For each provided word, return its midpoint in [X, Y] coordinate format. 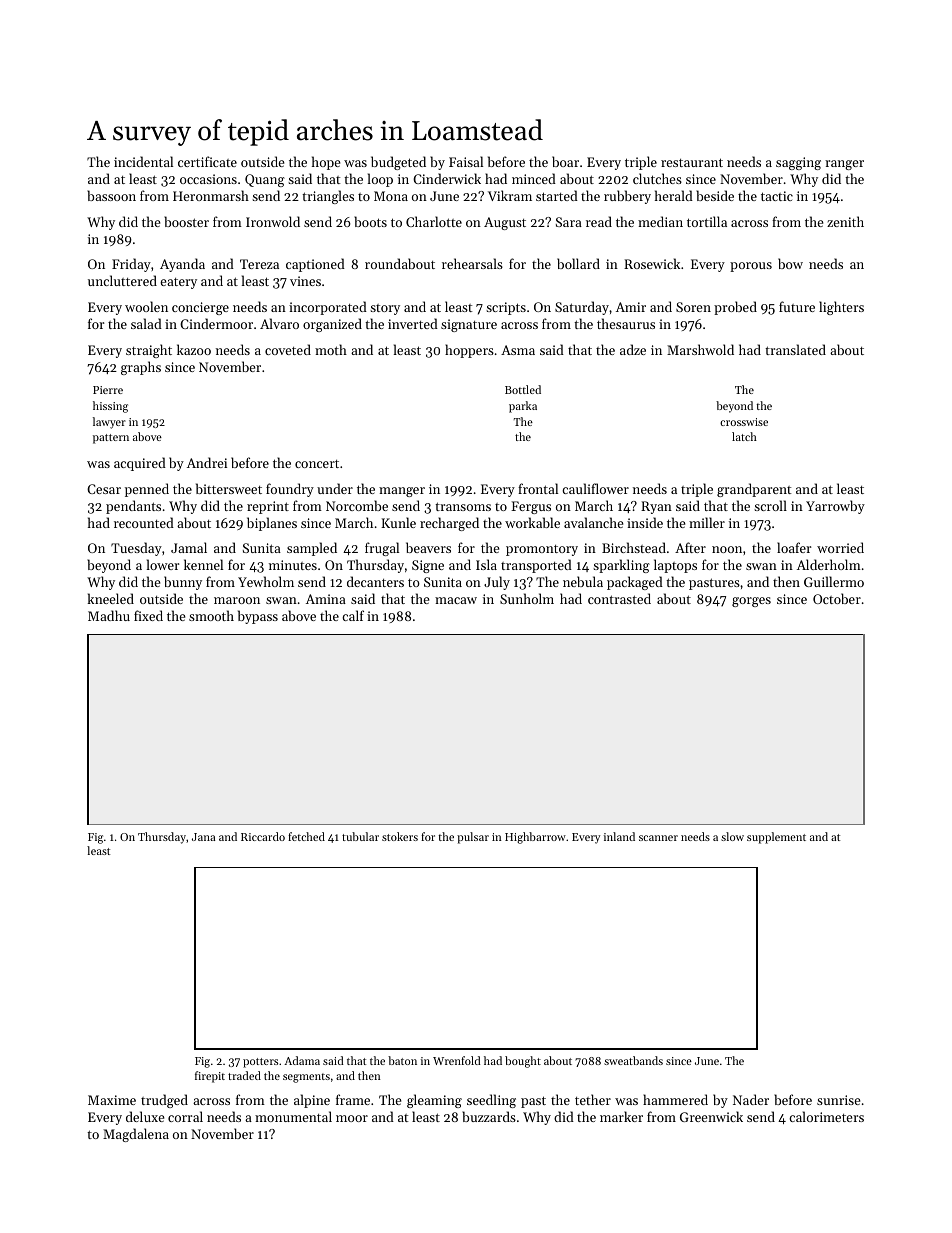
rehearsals [472, 263]
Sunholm [527, 598]
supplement [776, 838]
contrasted [619, 598]
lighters [841, 308]
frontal [538, 488]
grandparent [754, 490]
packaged [635, 583]
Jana [203, 837]
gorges [751, 602]
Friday [131, 265]
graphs [141, 368]
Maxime [112, 1100]
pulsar [473, 838]
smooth [211, 615]
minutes [293, 565]
